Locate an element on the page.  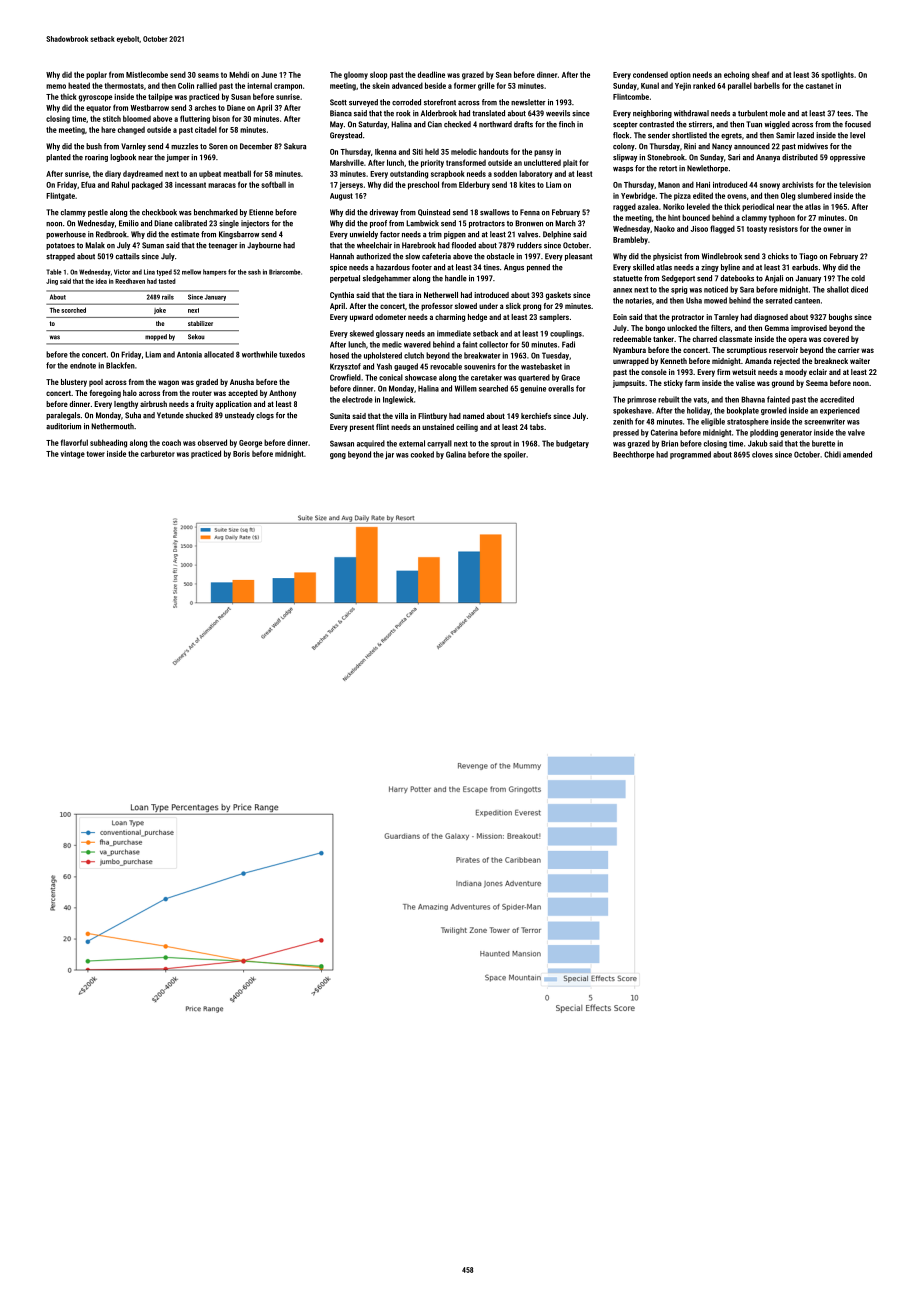
carburetor is located at coordinates (158, 453).
